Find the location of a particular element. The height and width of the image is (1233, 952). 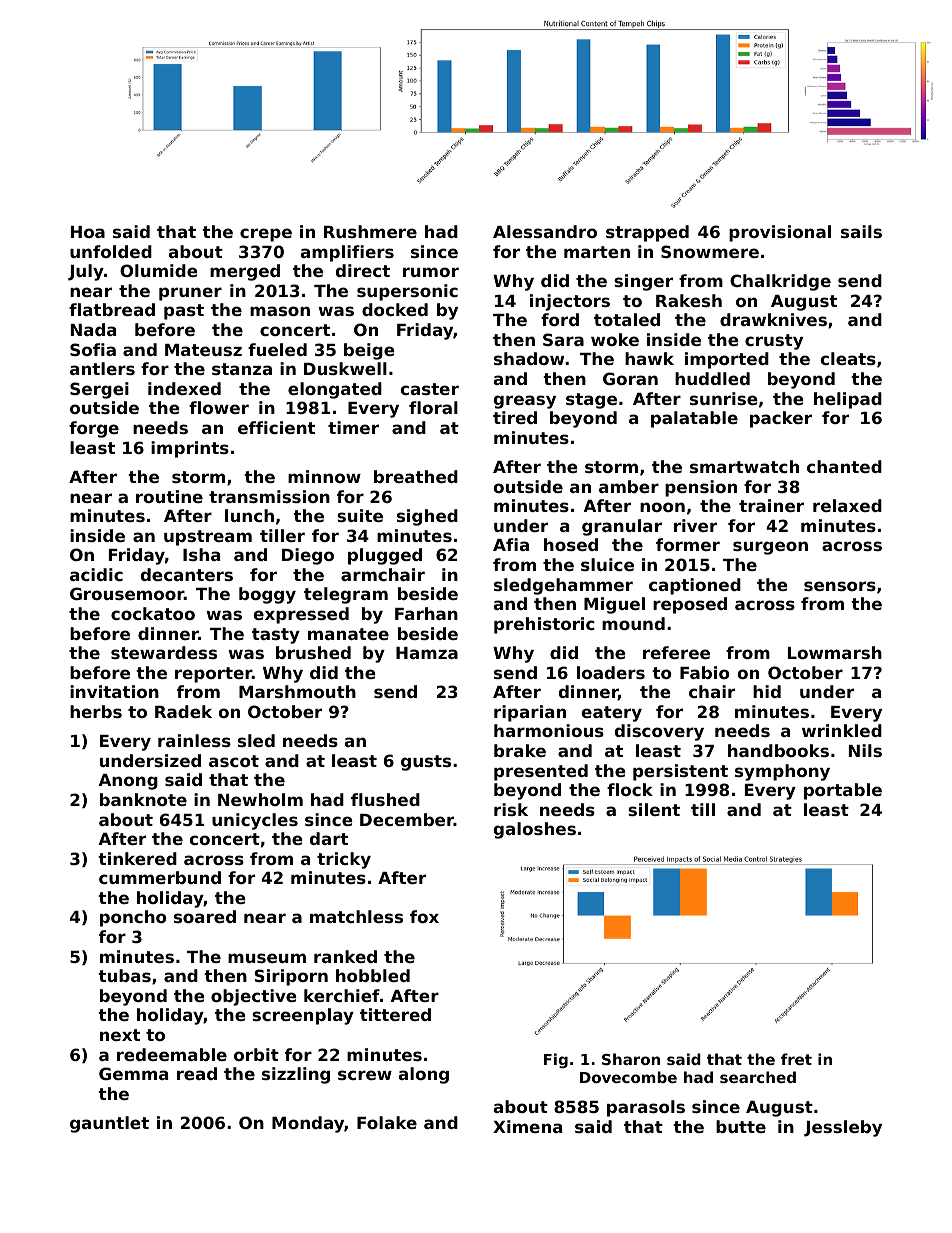

acidic is located at coordinates (96, 574).
